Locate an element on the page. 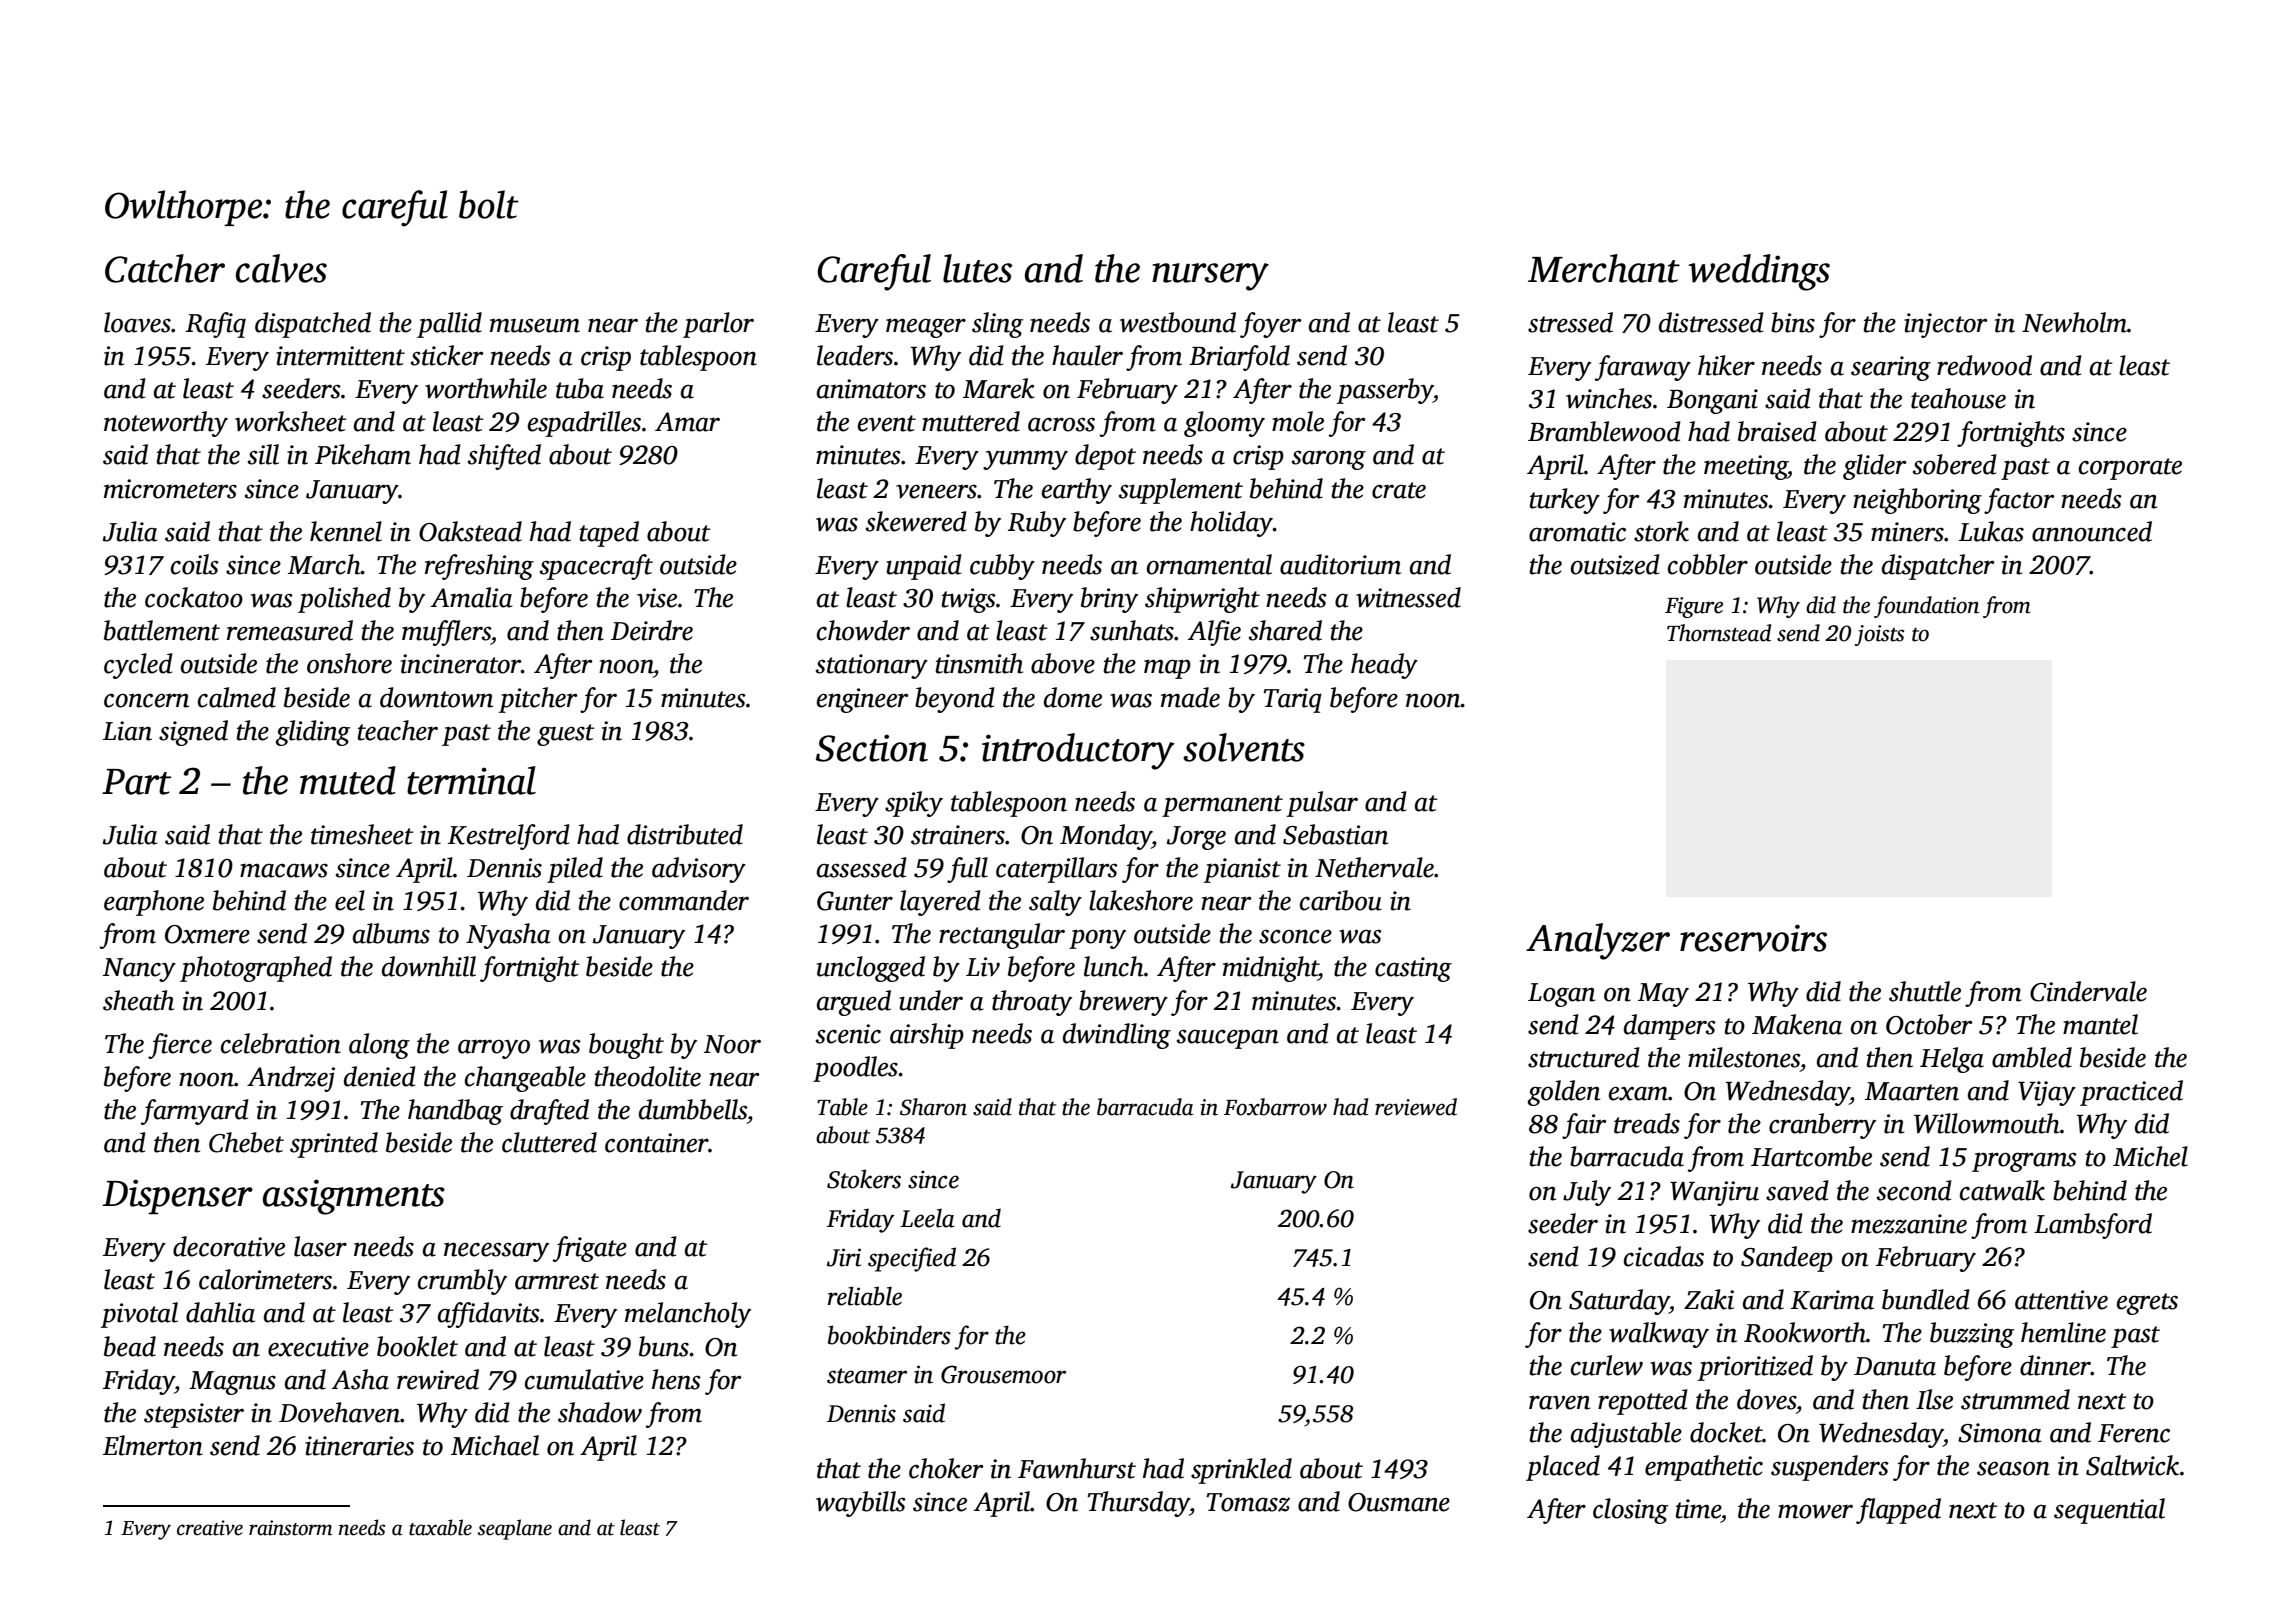  battlement is located at coordinates (162, 630).
